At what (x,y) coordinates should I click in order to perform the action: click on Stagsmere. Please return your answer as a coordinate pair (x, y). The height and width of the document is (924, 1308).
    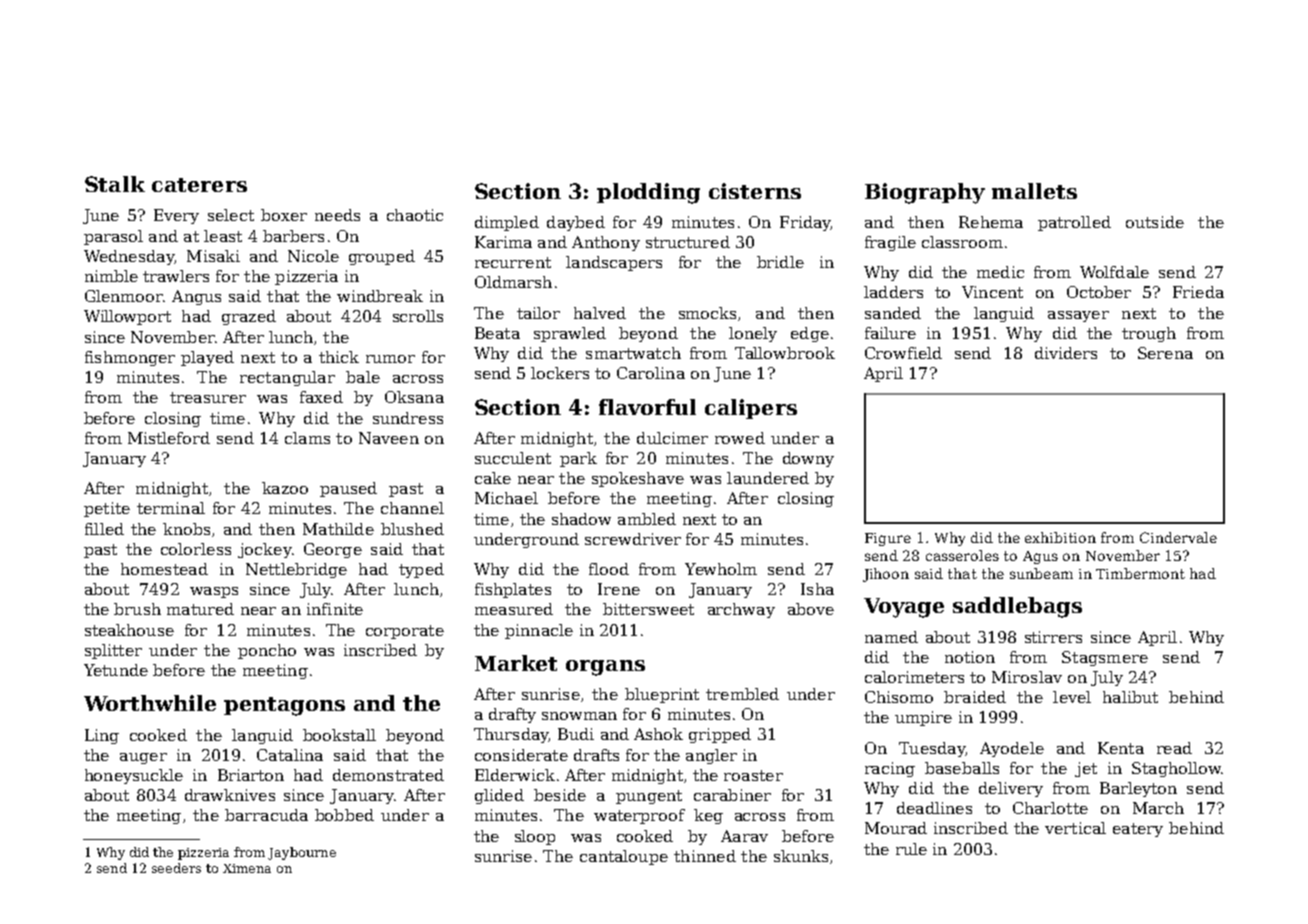
    Looking at the image, I should click on (1105, 658).
